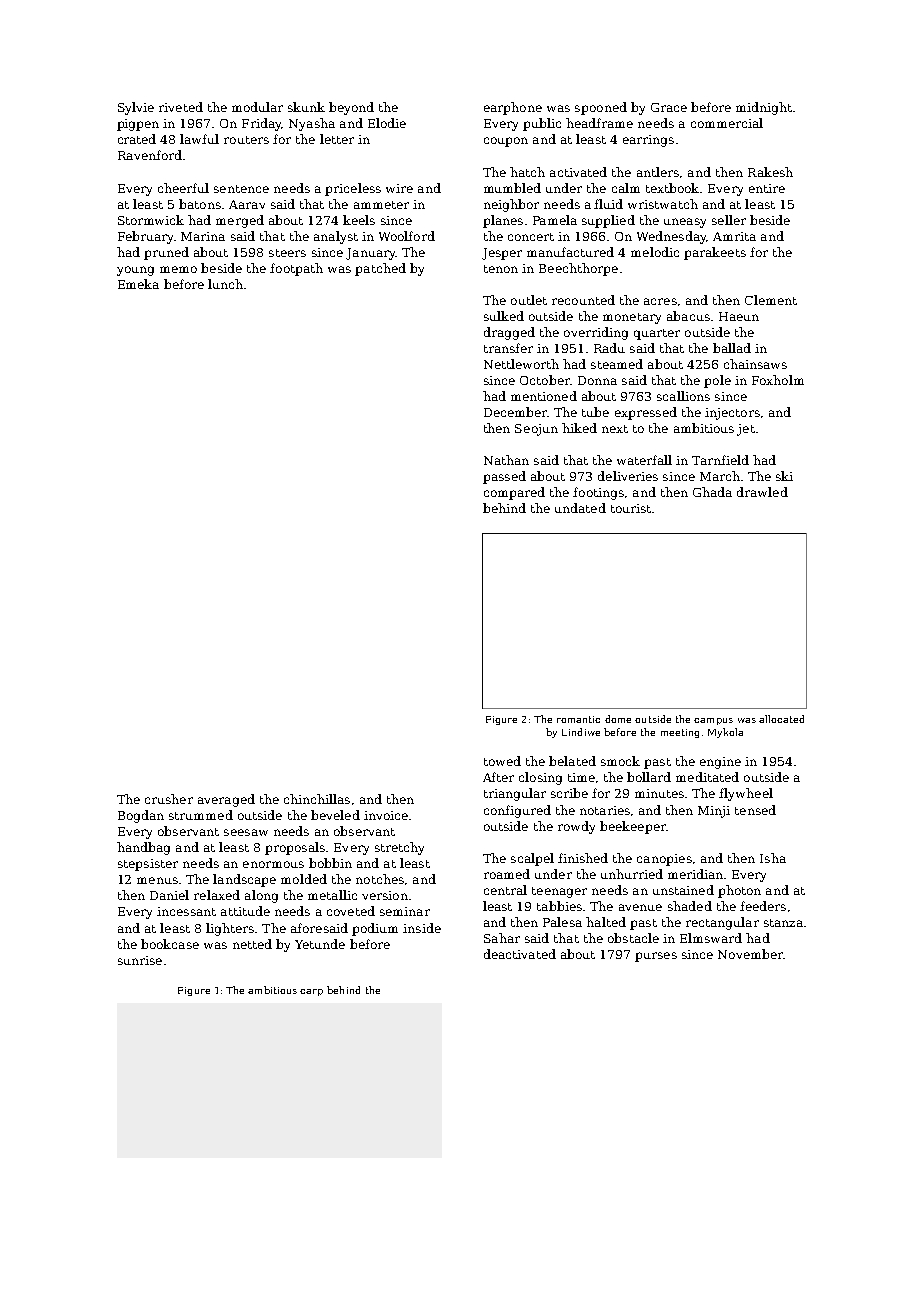 The height and width of the screenshot is (1308, 924). Describe the element at coordinates (151, 220) in the screenshot. I see `Stormwick` at that location.
